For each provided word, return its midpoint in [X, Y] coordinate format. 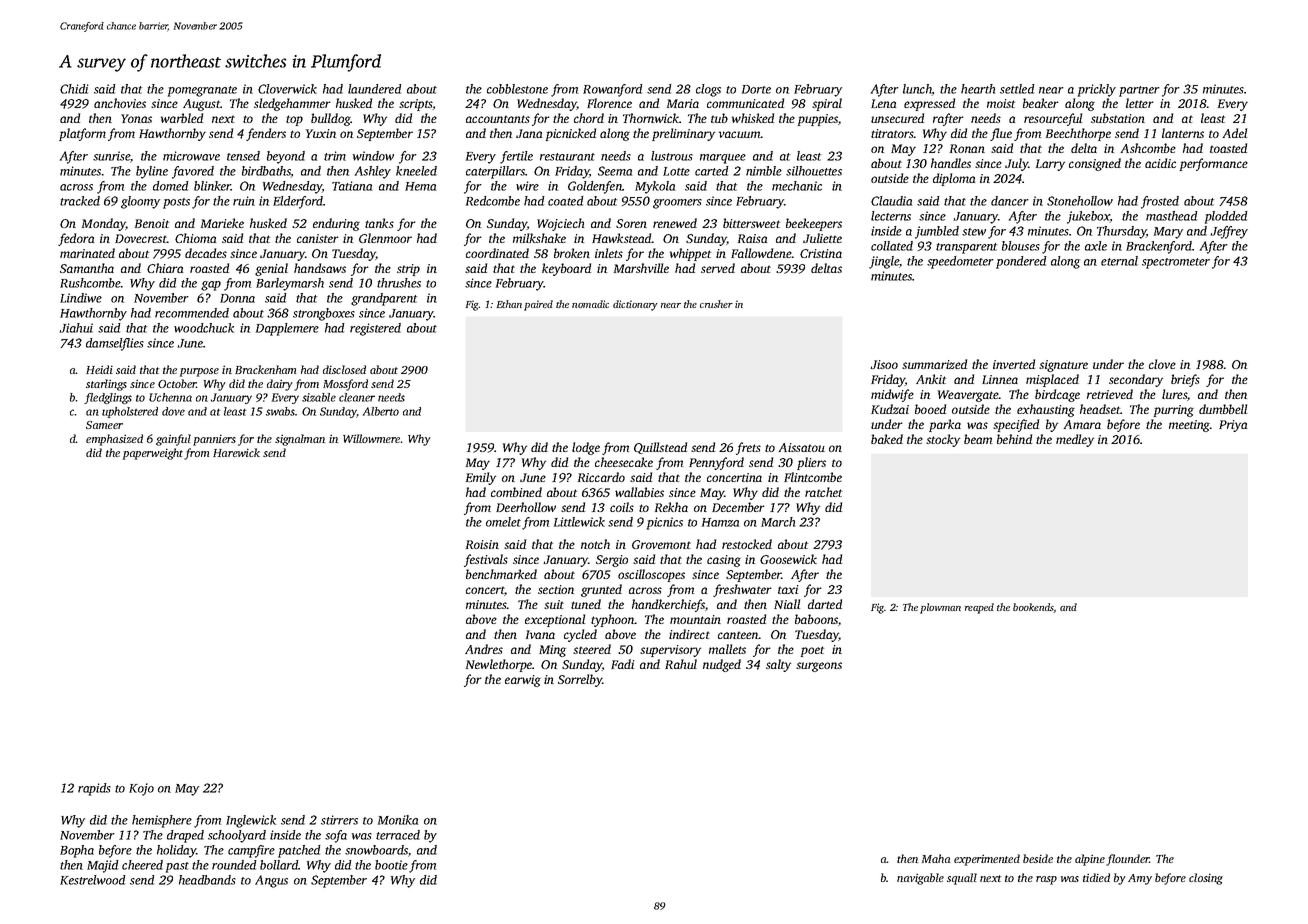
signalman [300, 440]
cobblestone [517, 89]
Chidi [74, 89]
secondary [1136, 380]
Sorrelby [580, 680]
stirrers [339, 820]
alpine [1090, 860]
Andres [484, 649]
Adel [1235, 133]
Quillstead [660, 448]
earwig [523, 681]
